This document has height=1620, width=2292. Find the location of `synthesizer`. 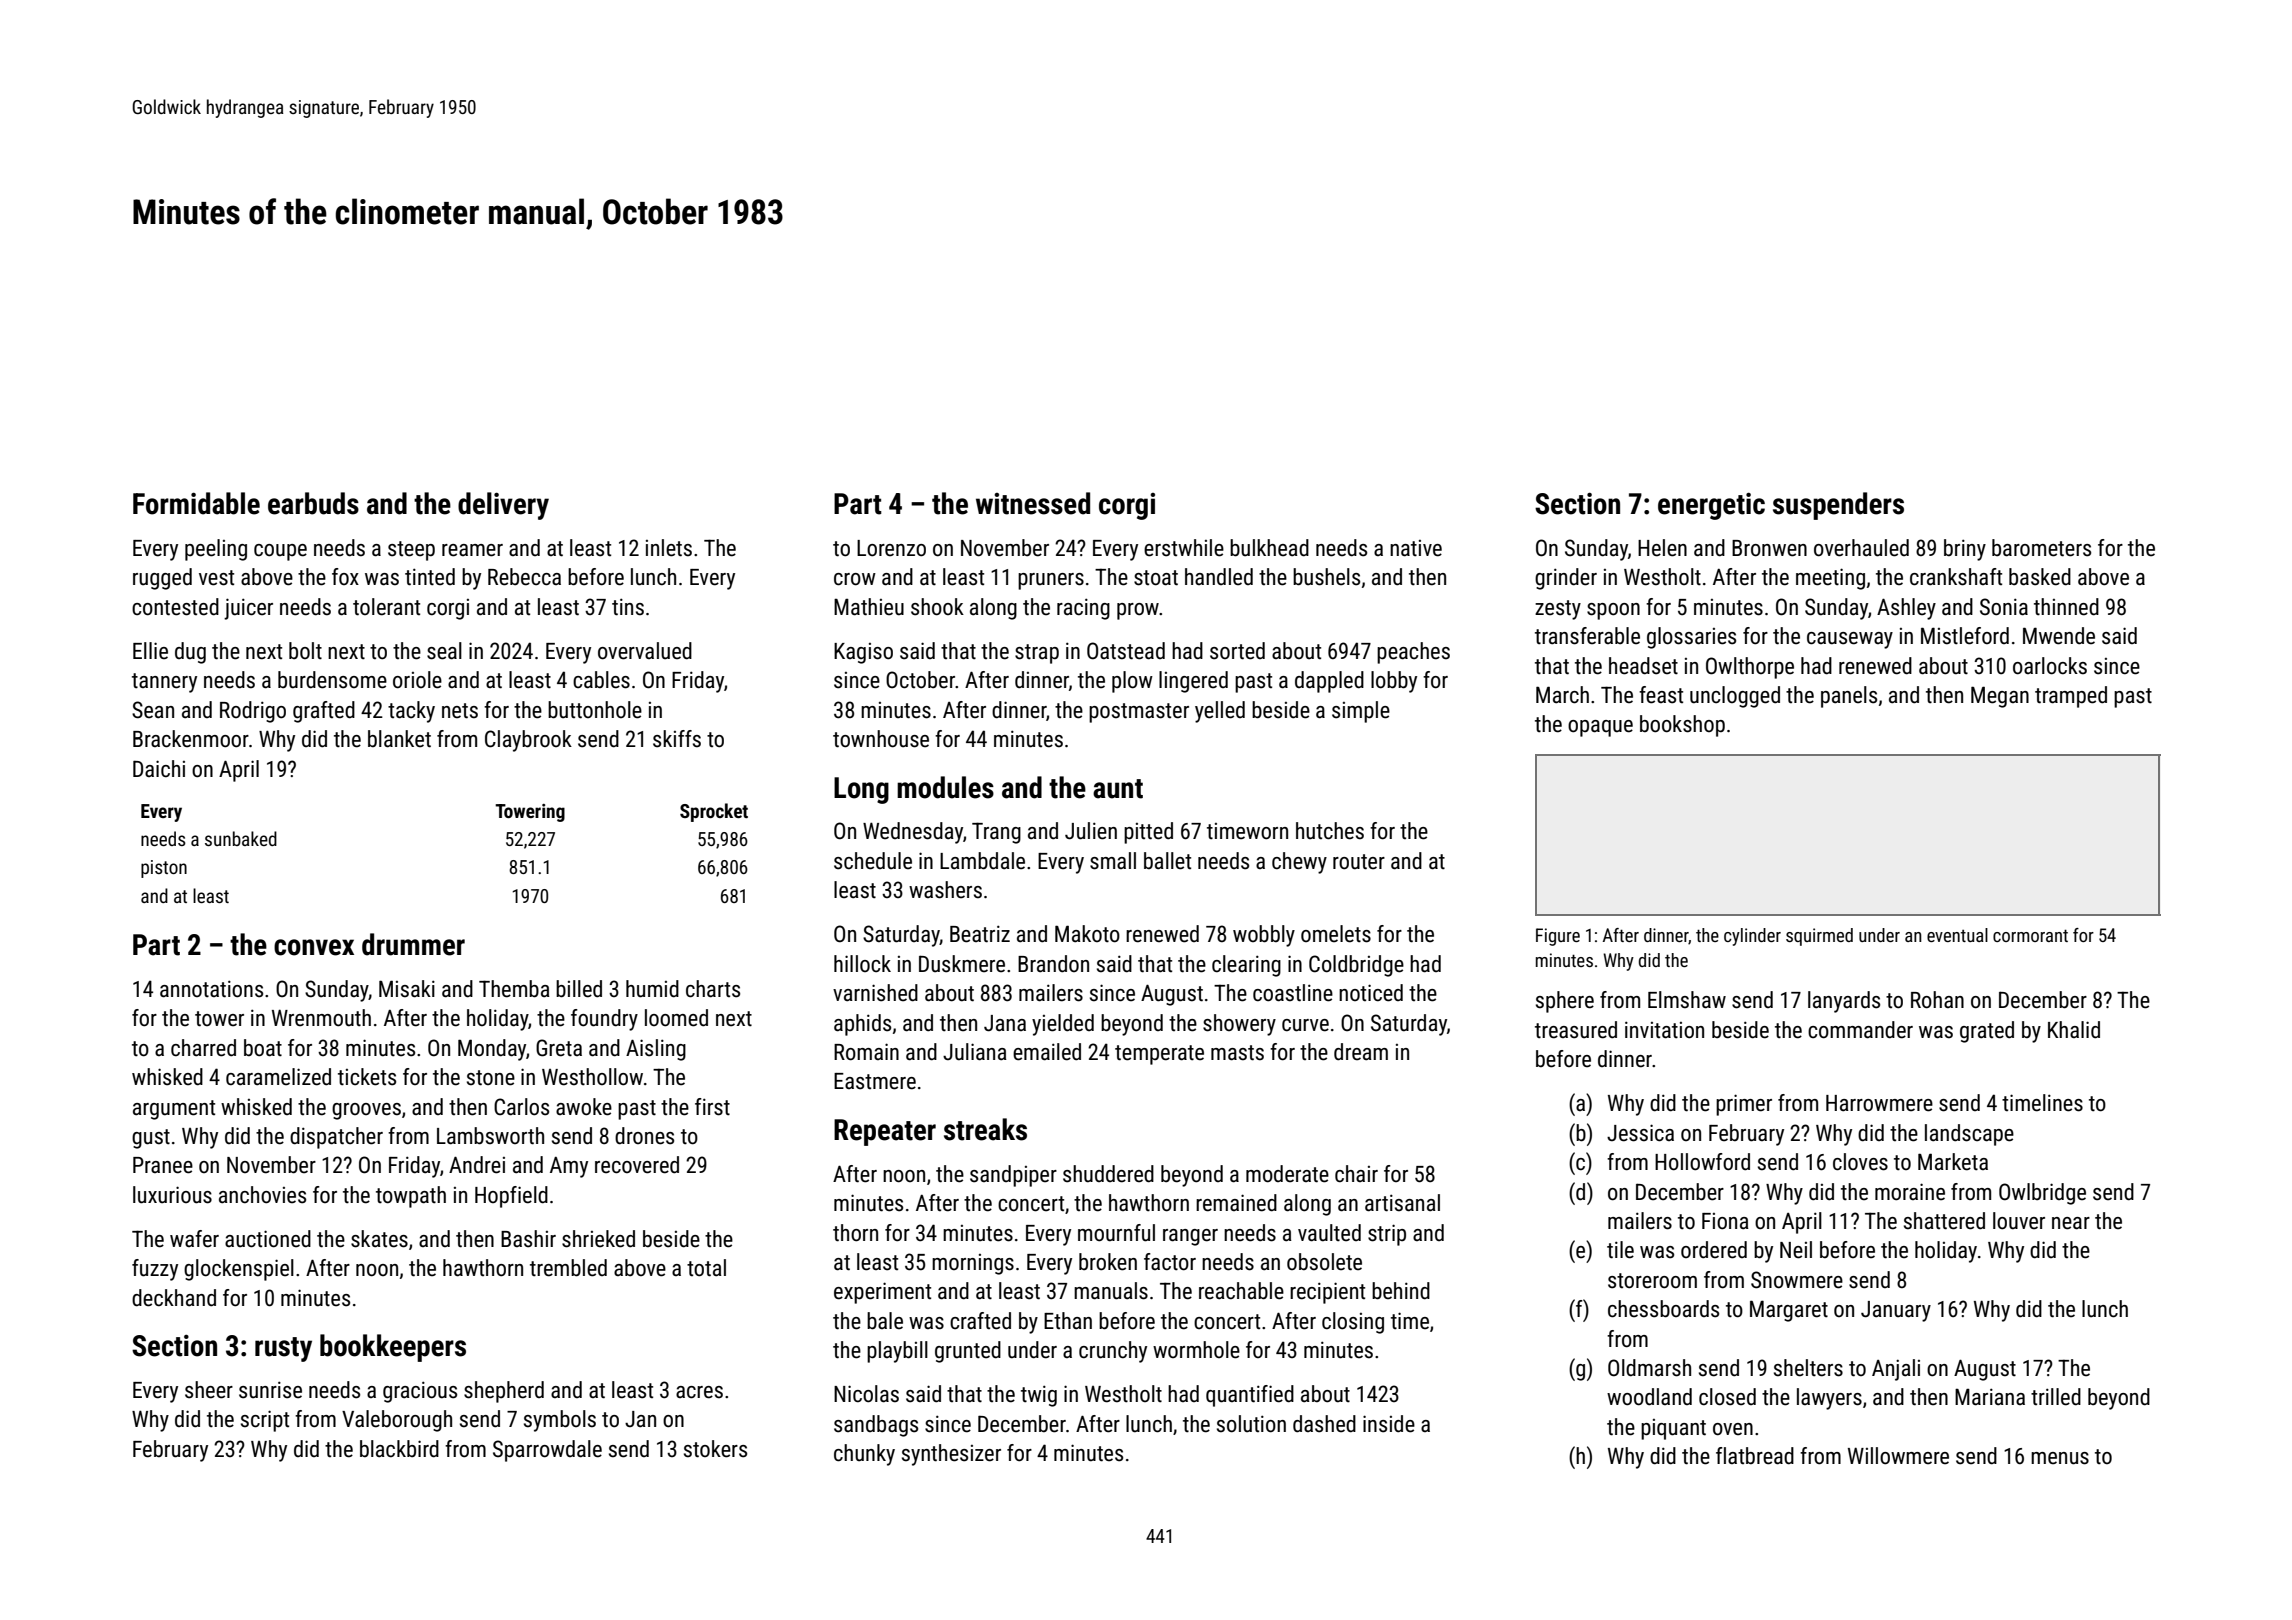

synthesizer is located at coordinates (951, 1455).
